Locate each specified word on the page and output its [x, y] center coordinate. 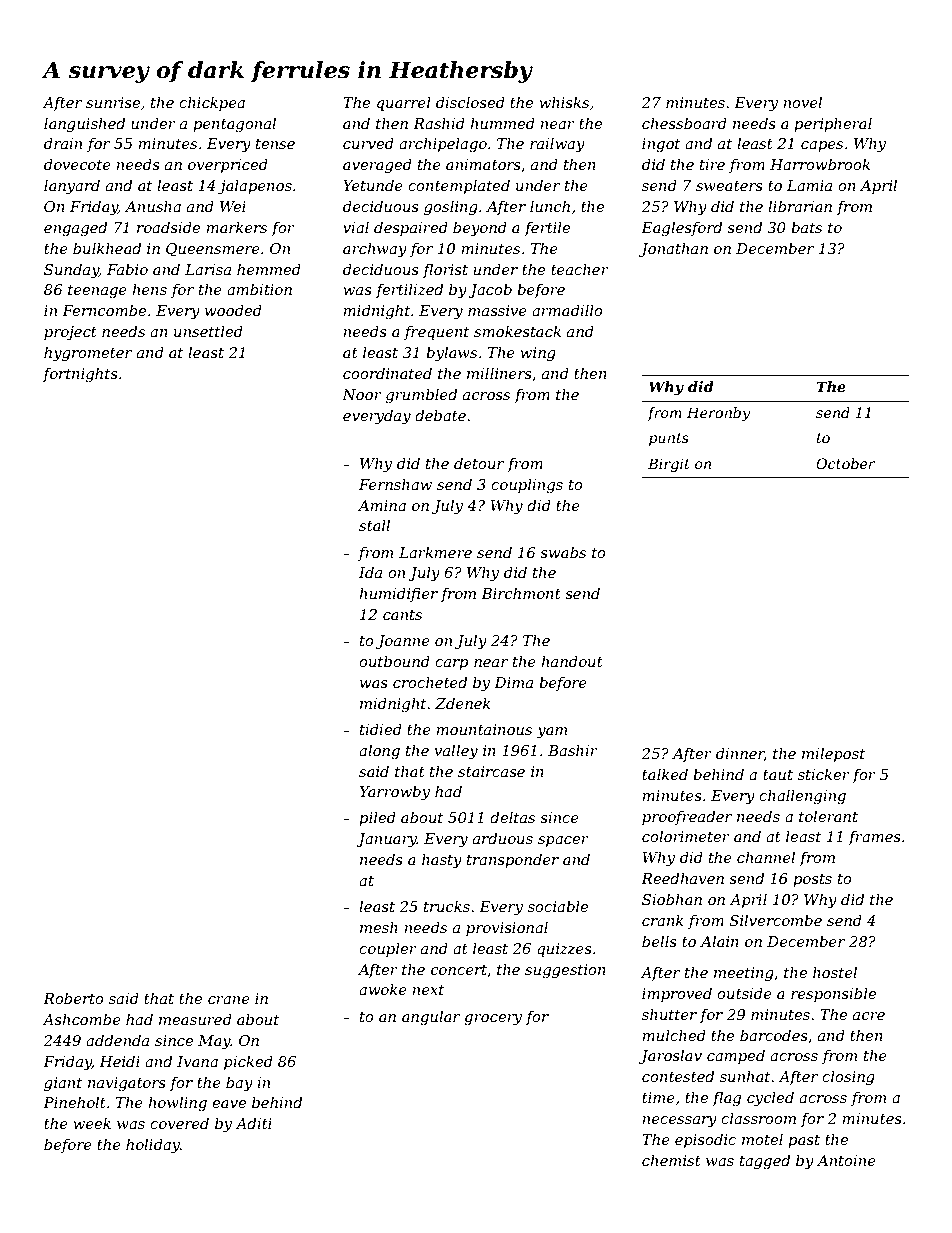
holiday [153, 1146]
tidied [381, 729]
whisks [564, 102]
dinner [740, 754]
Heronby [718, 414]
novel [802, 102]
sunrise [113, 102]
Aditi [253, 1123]
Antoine [846, 1160]
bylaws [451, 354]
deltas [512, 817]
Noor [362, 394]
